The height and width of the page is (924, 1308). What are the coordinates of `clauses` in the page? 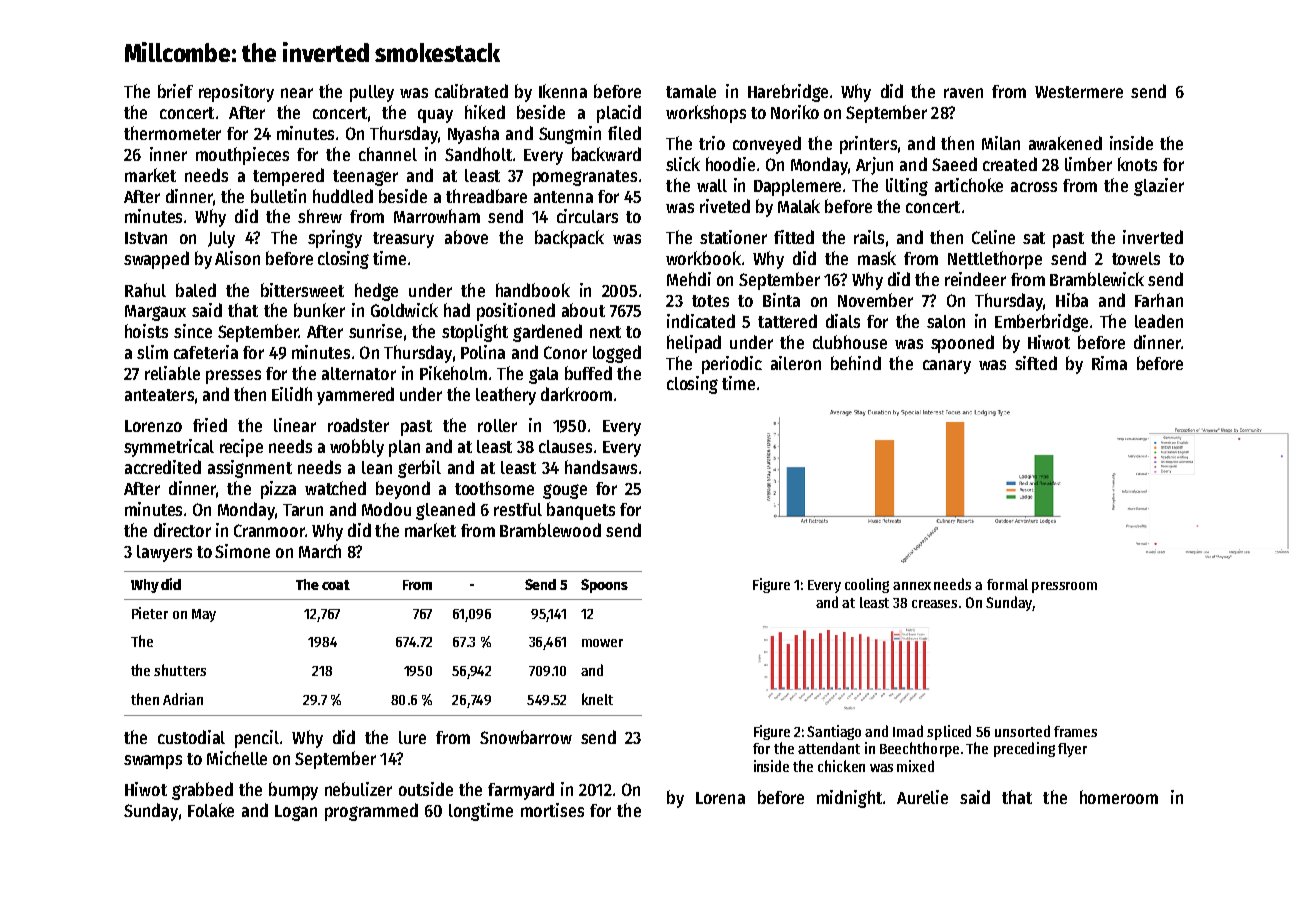 It's located at (565, 446).
